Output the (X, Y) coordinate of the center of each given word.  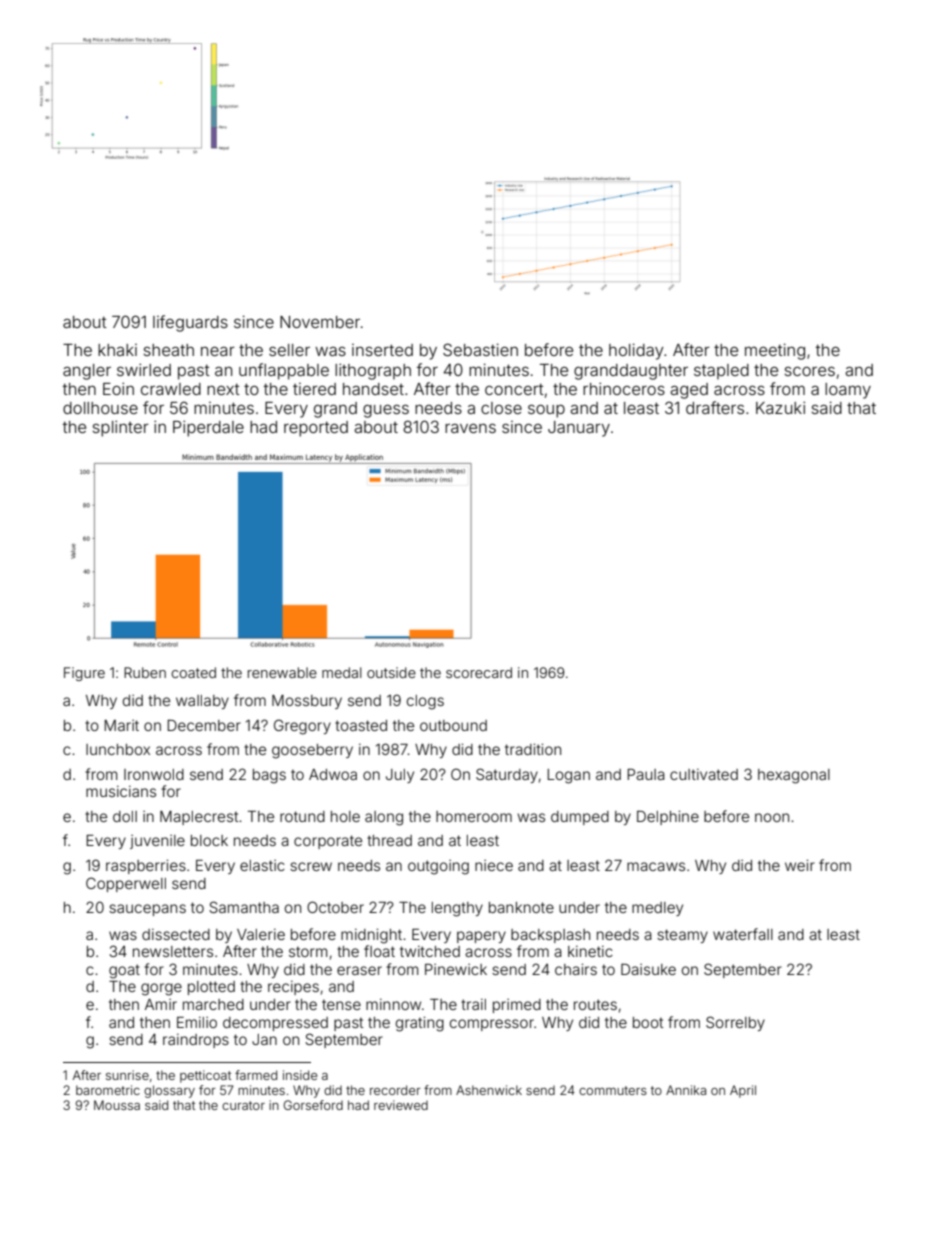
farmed (256, 1075)
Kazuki (780, 407)
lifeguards (190, 323)
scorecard (479, 672)
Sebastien (480, 349)
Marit (121, 725)
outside (391, 672)
